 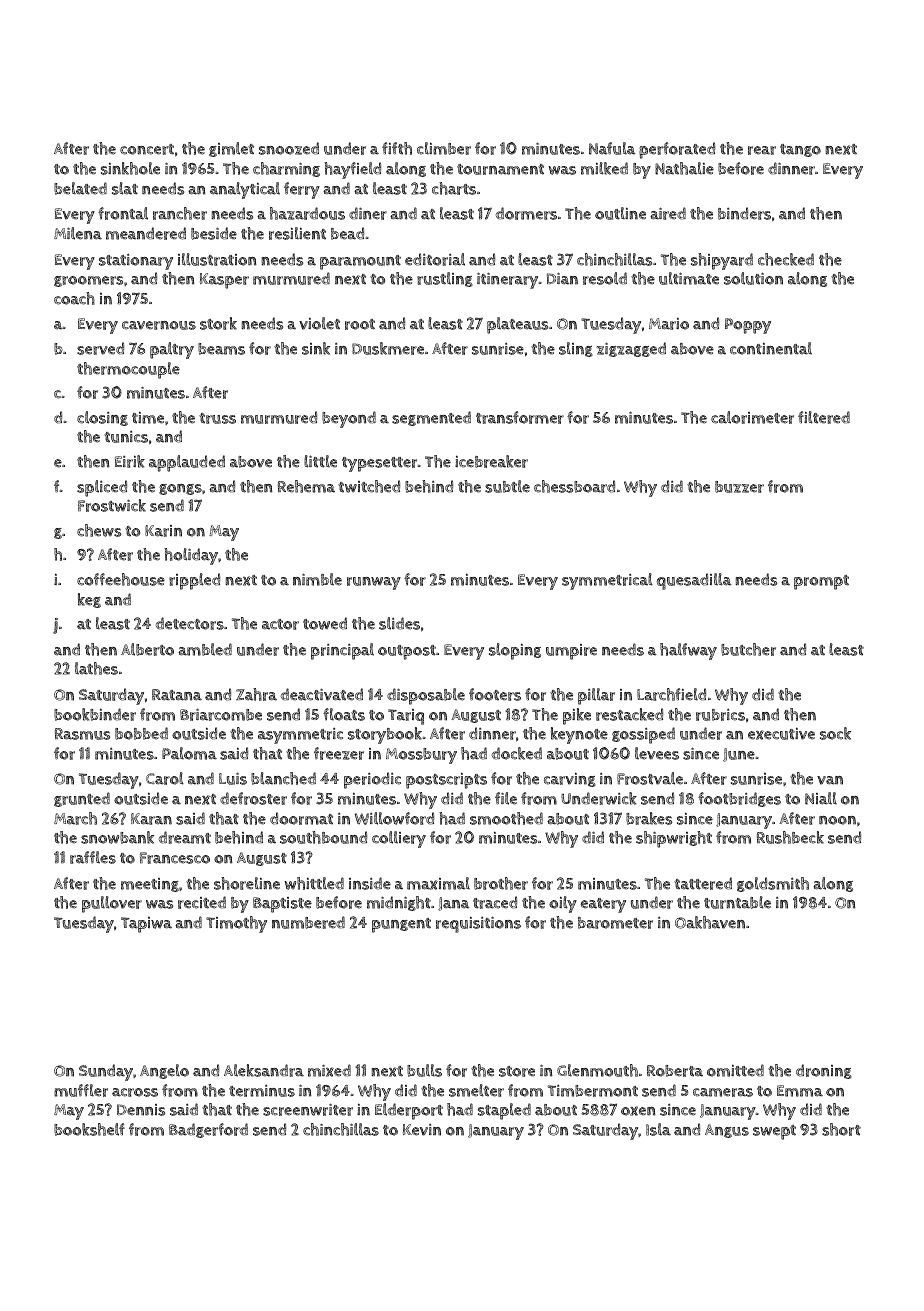 I want to click on climber, so click(x=444, y=148).
